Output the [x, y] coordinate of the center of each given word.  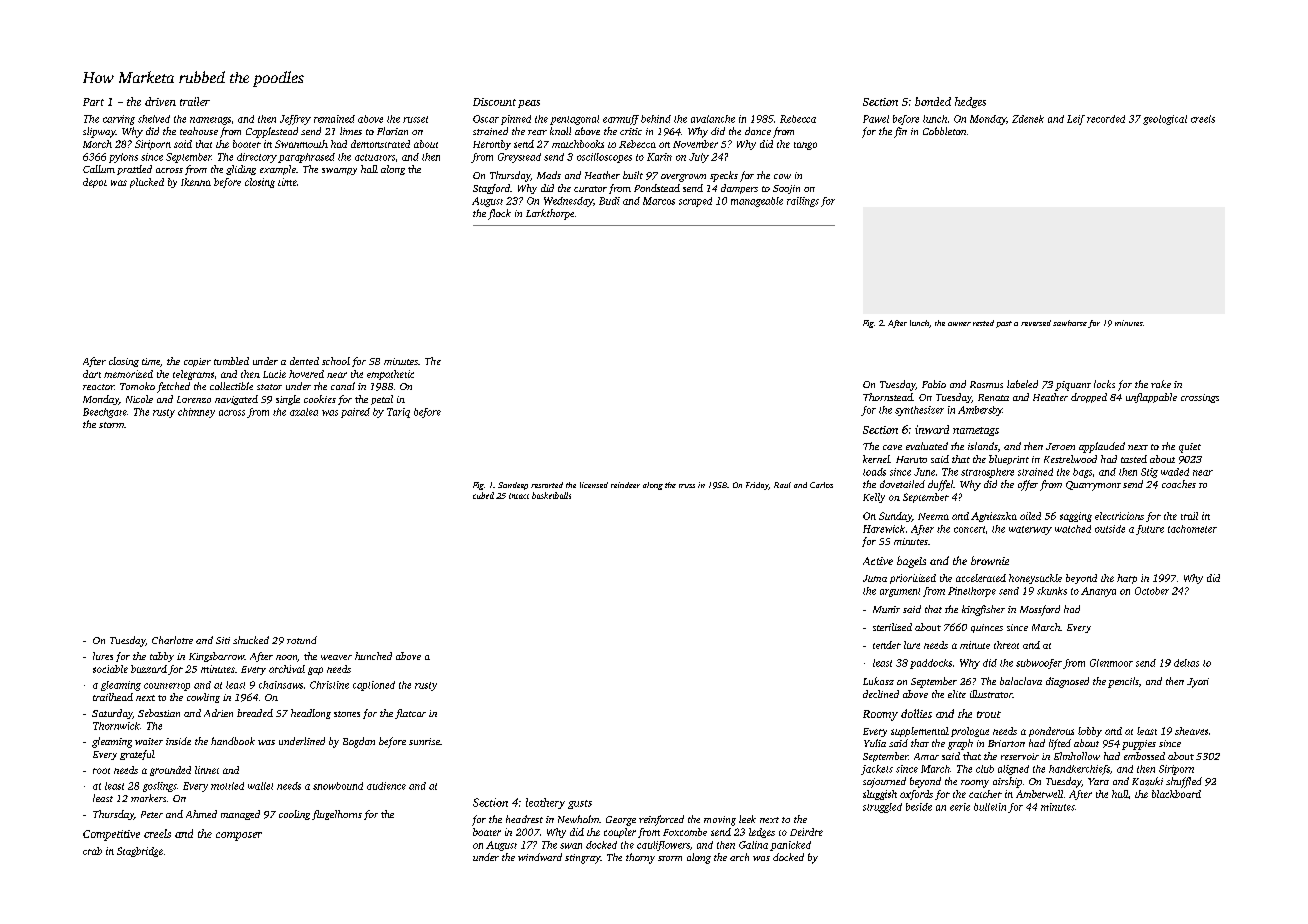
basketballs [551, 495]
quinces [987, 628]
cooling [294, 815]
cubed [483, 495]
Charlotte [172, 640]
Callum [99, 169]
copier [197, 362]
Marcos [659, 201]
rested [983, 323]
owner [959, 324]
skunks [1052, 591]
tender [887, 645]
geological [1165, 120]
